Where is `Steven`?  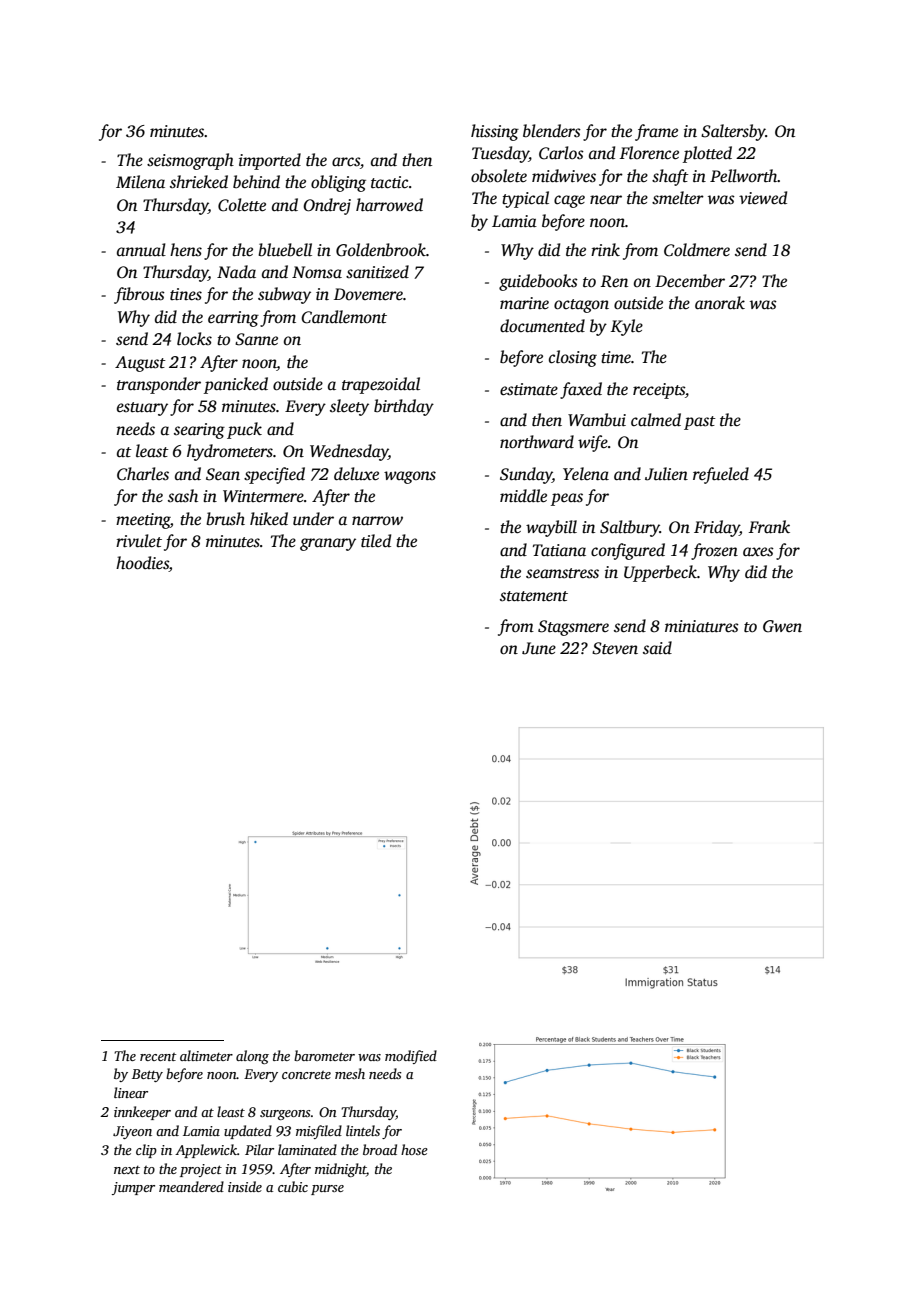 Steven is located at coordinates (615, 648).
